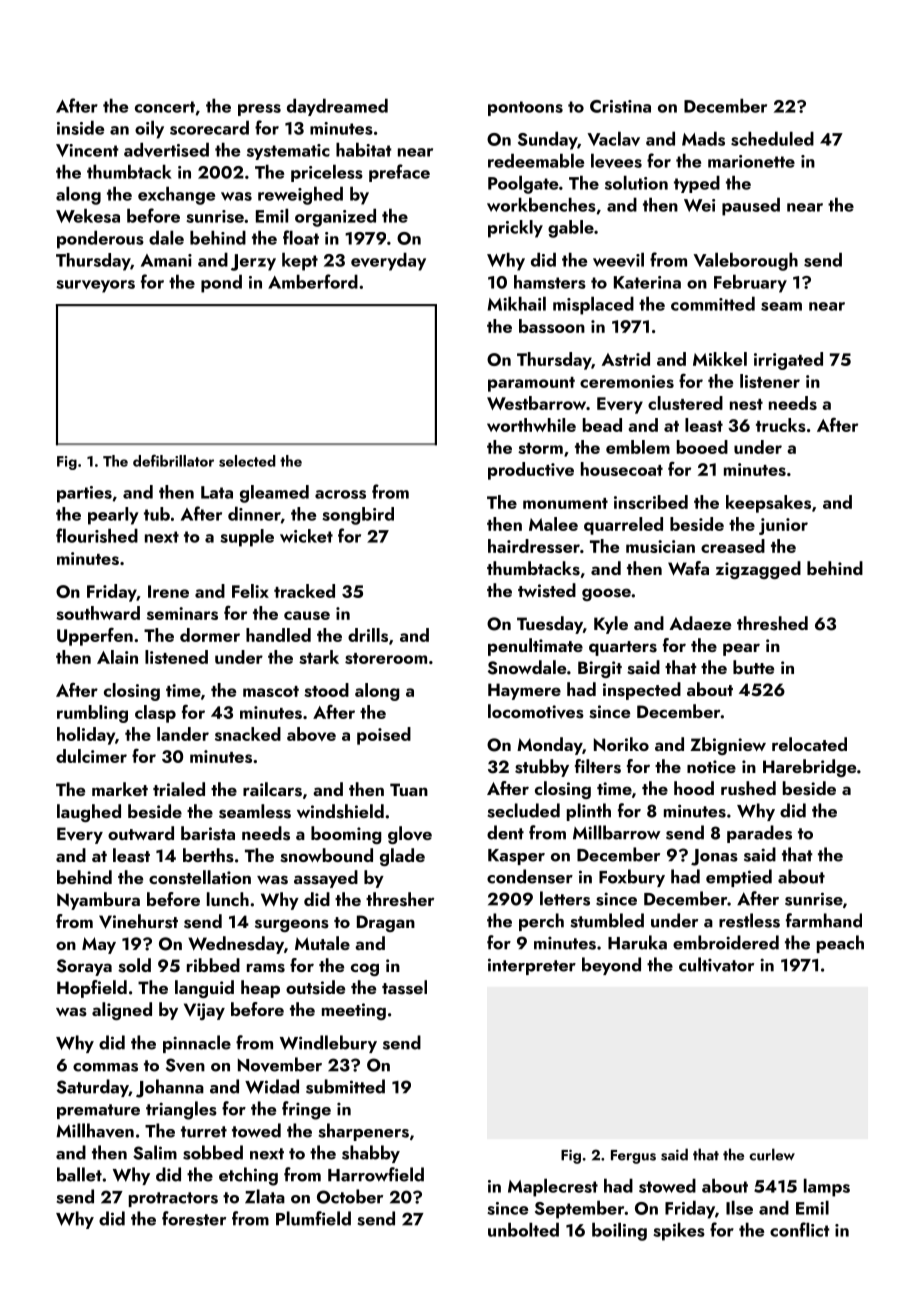  What do you see at coordinates (194, 1218) in the page?
I see `forester` at bounding box center [194, 1218].
